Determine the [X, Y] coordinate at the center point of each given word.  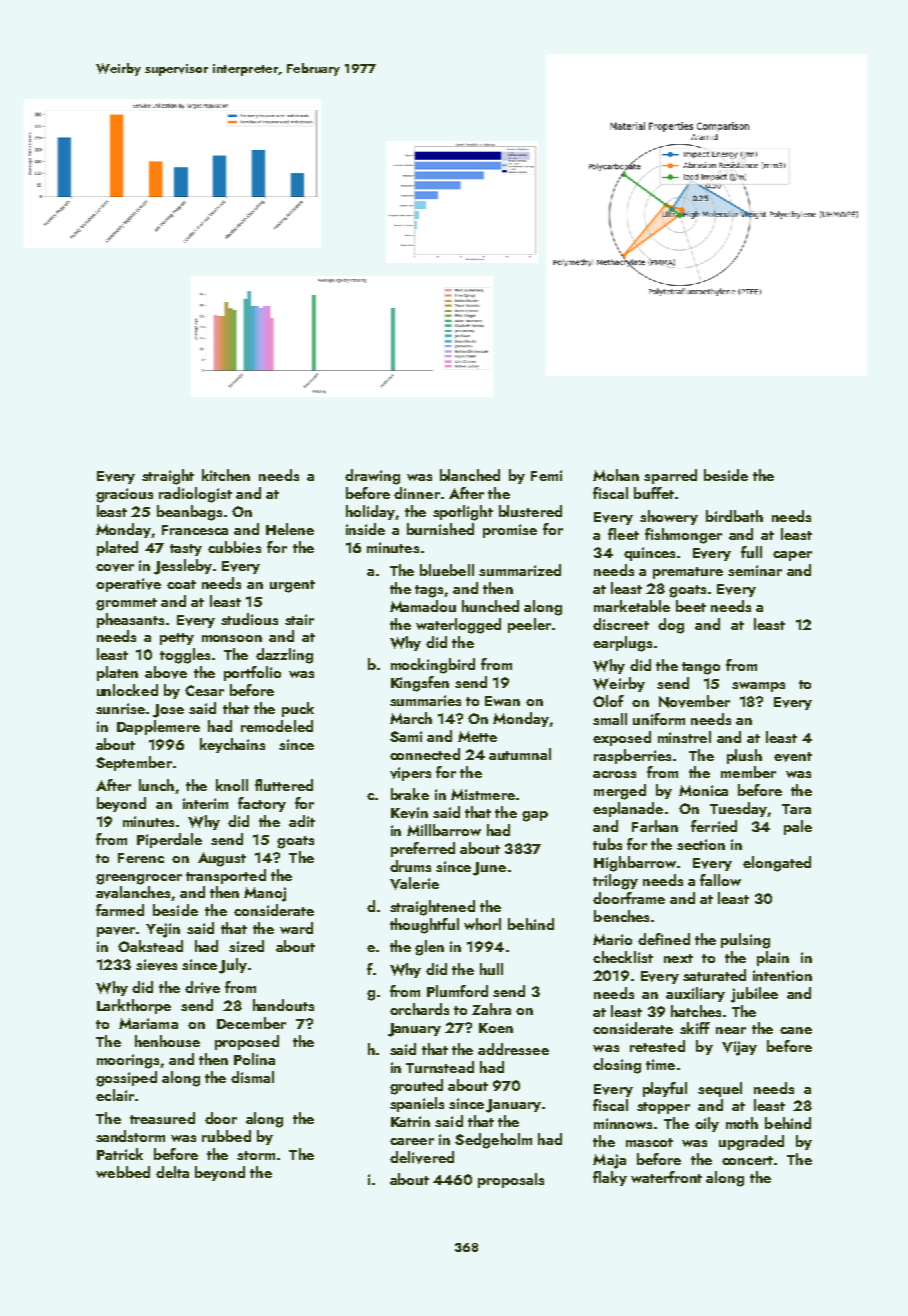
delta [172, 1172]
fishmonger [683, 536]
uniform [659, 719]
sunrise [120, 708]
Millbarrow [444, 830]
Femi [546, 475]
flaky [610, 1178]
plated [117, 548]
